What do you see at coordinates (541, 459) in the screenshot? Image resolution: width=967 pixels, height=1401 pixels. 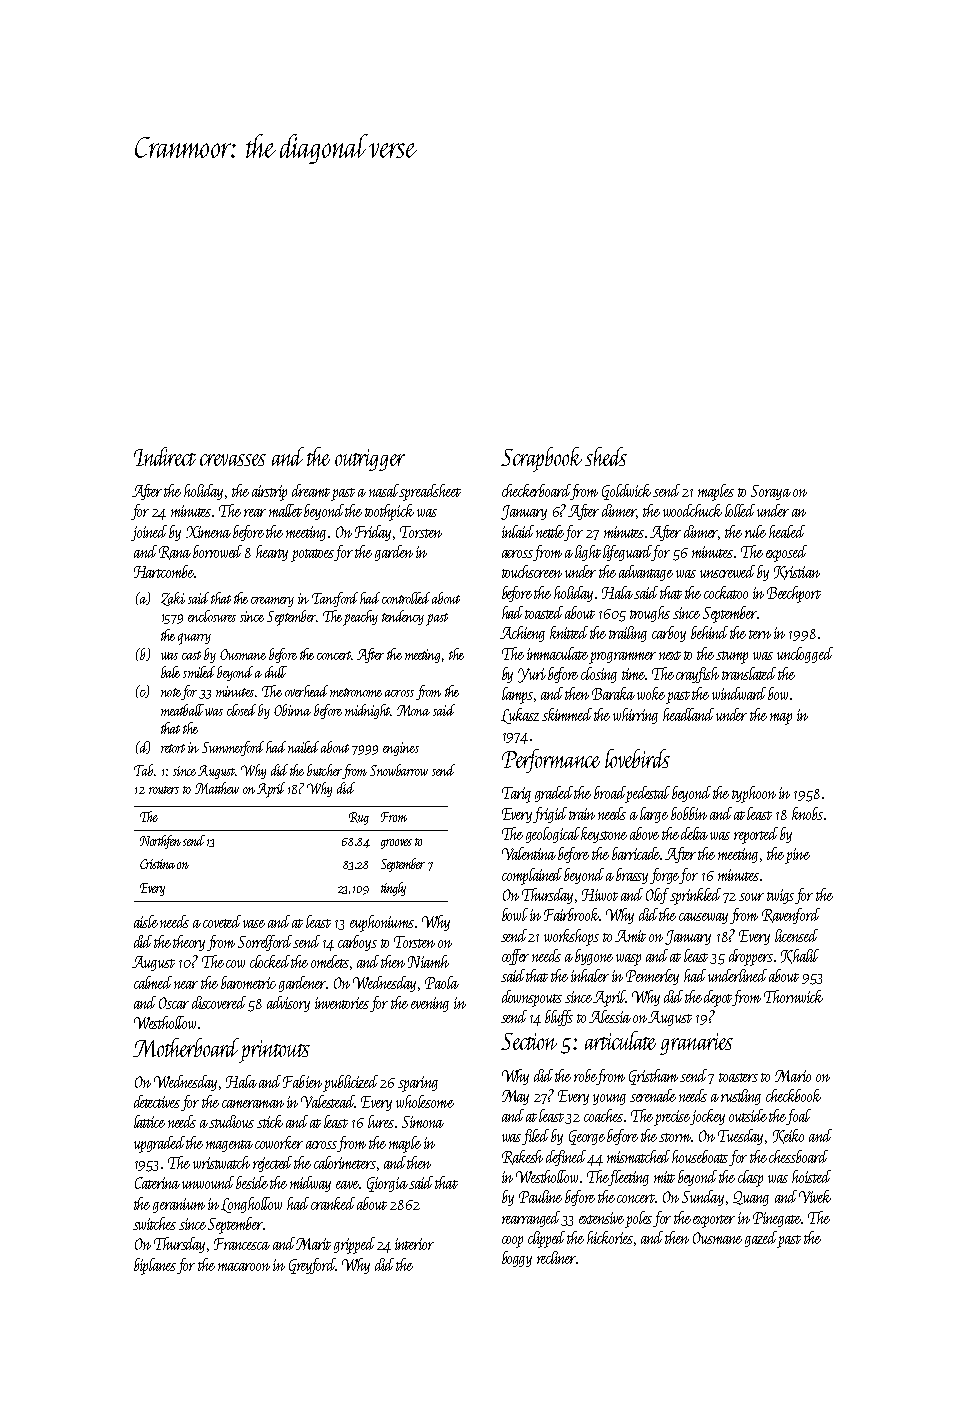 I see `Scrapbook` at bounding box center [541, 459].
